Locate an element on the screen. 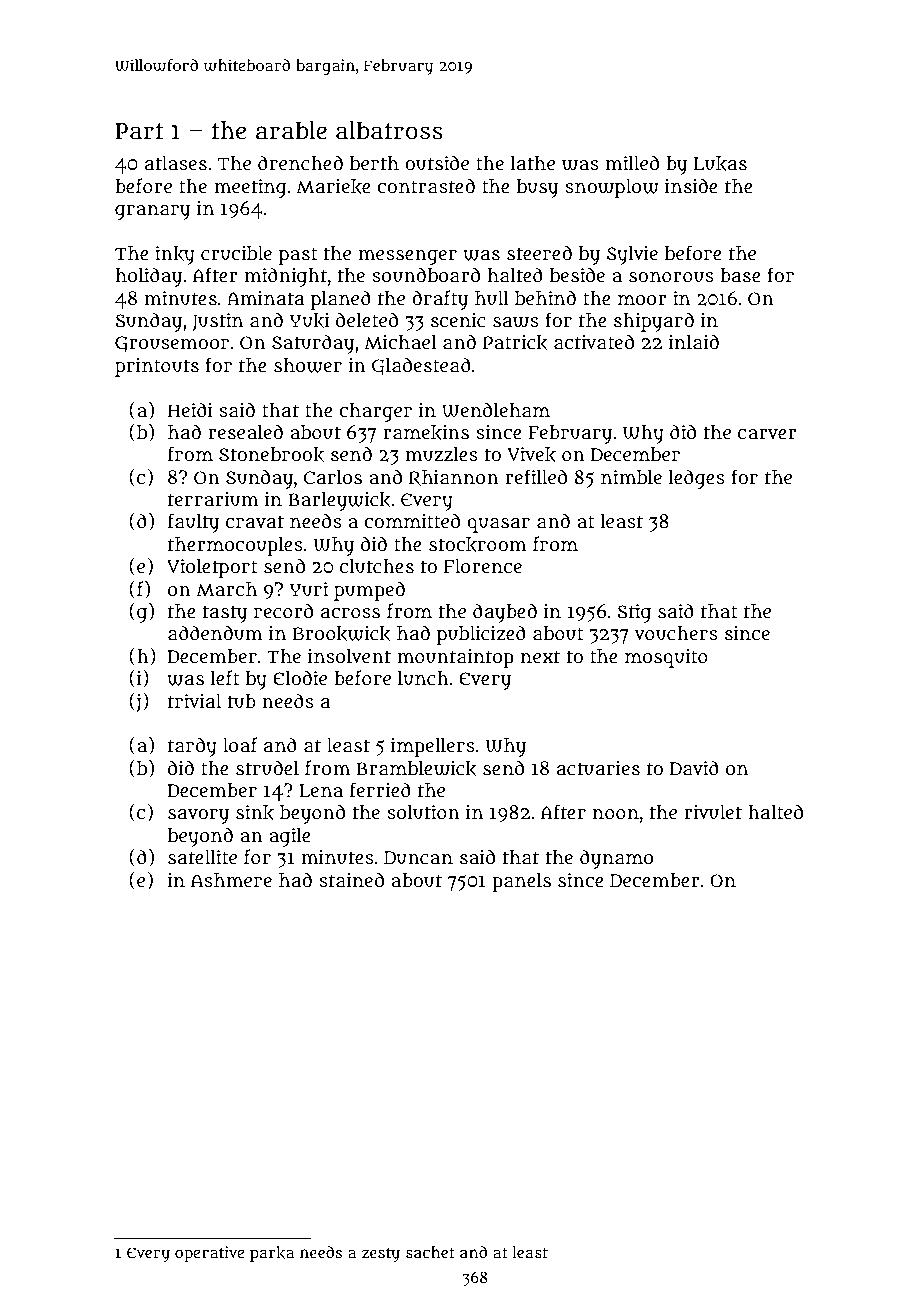 Image resolution: width=924 pixels, height=1308 pixels. operative is located at coordinates (209, 1254).
